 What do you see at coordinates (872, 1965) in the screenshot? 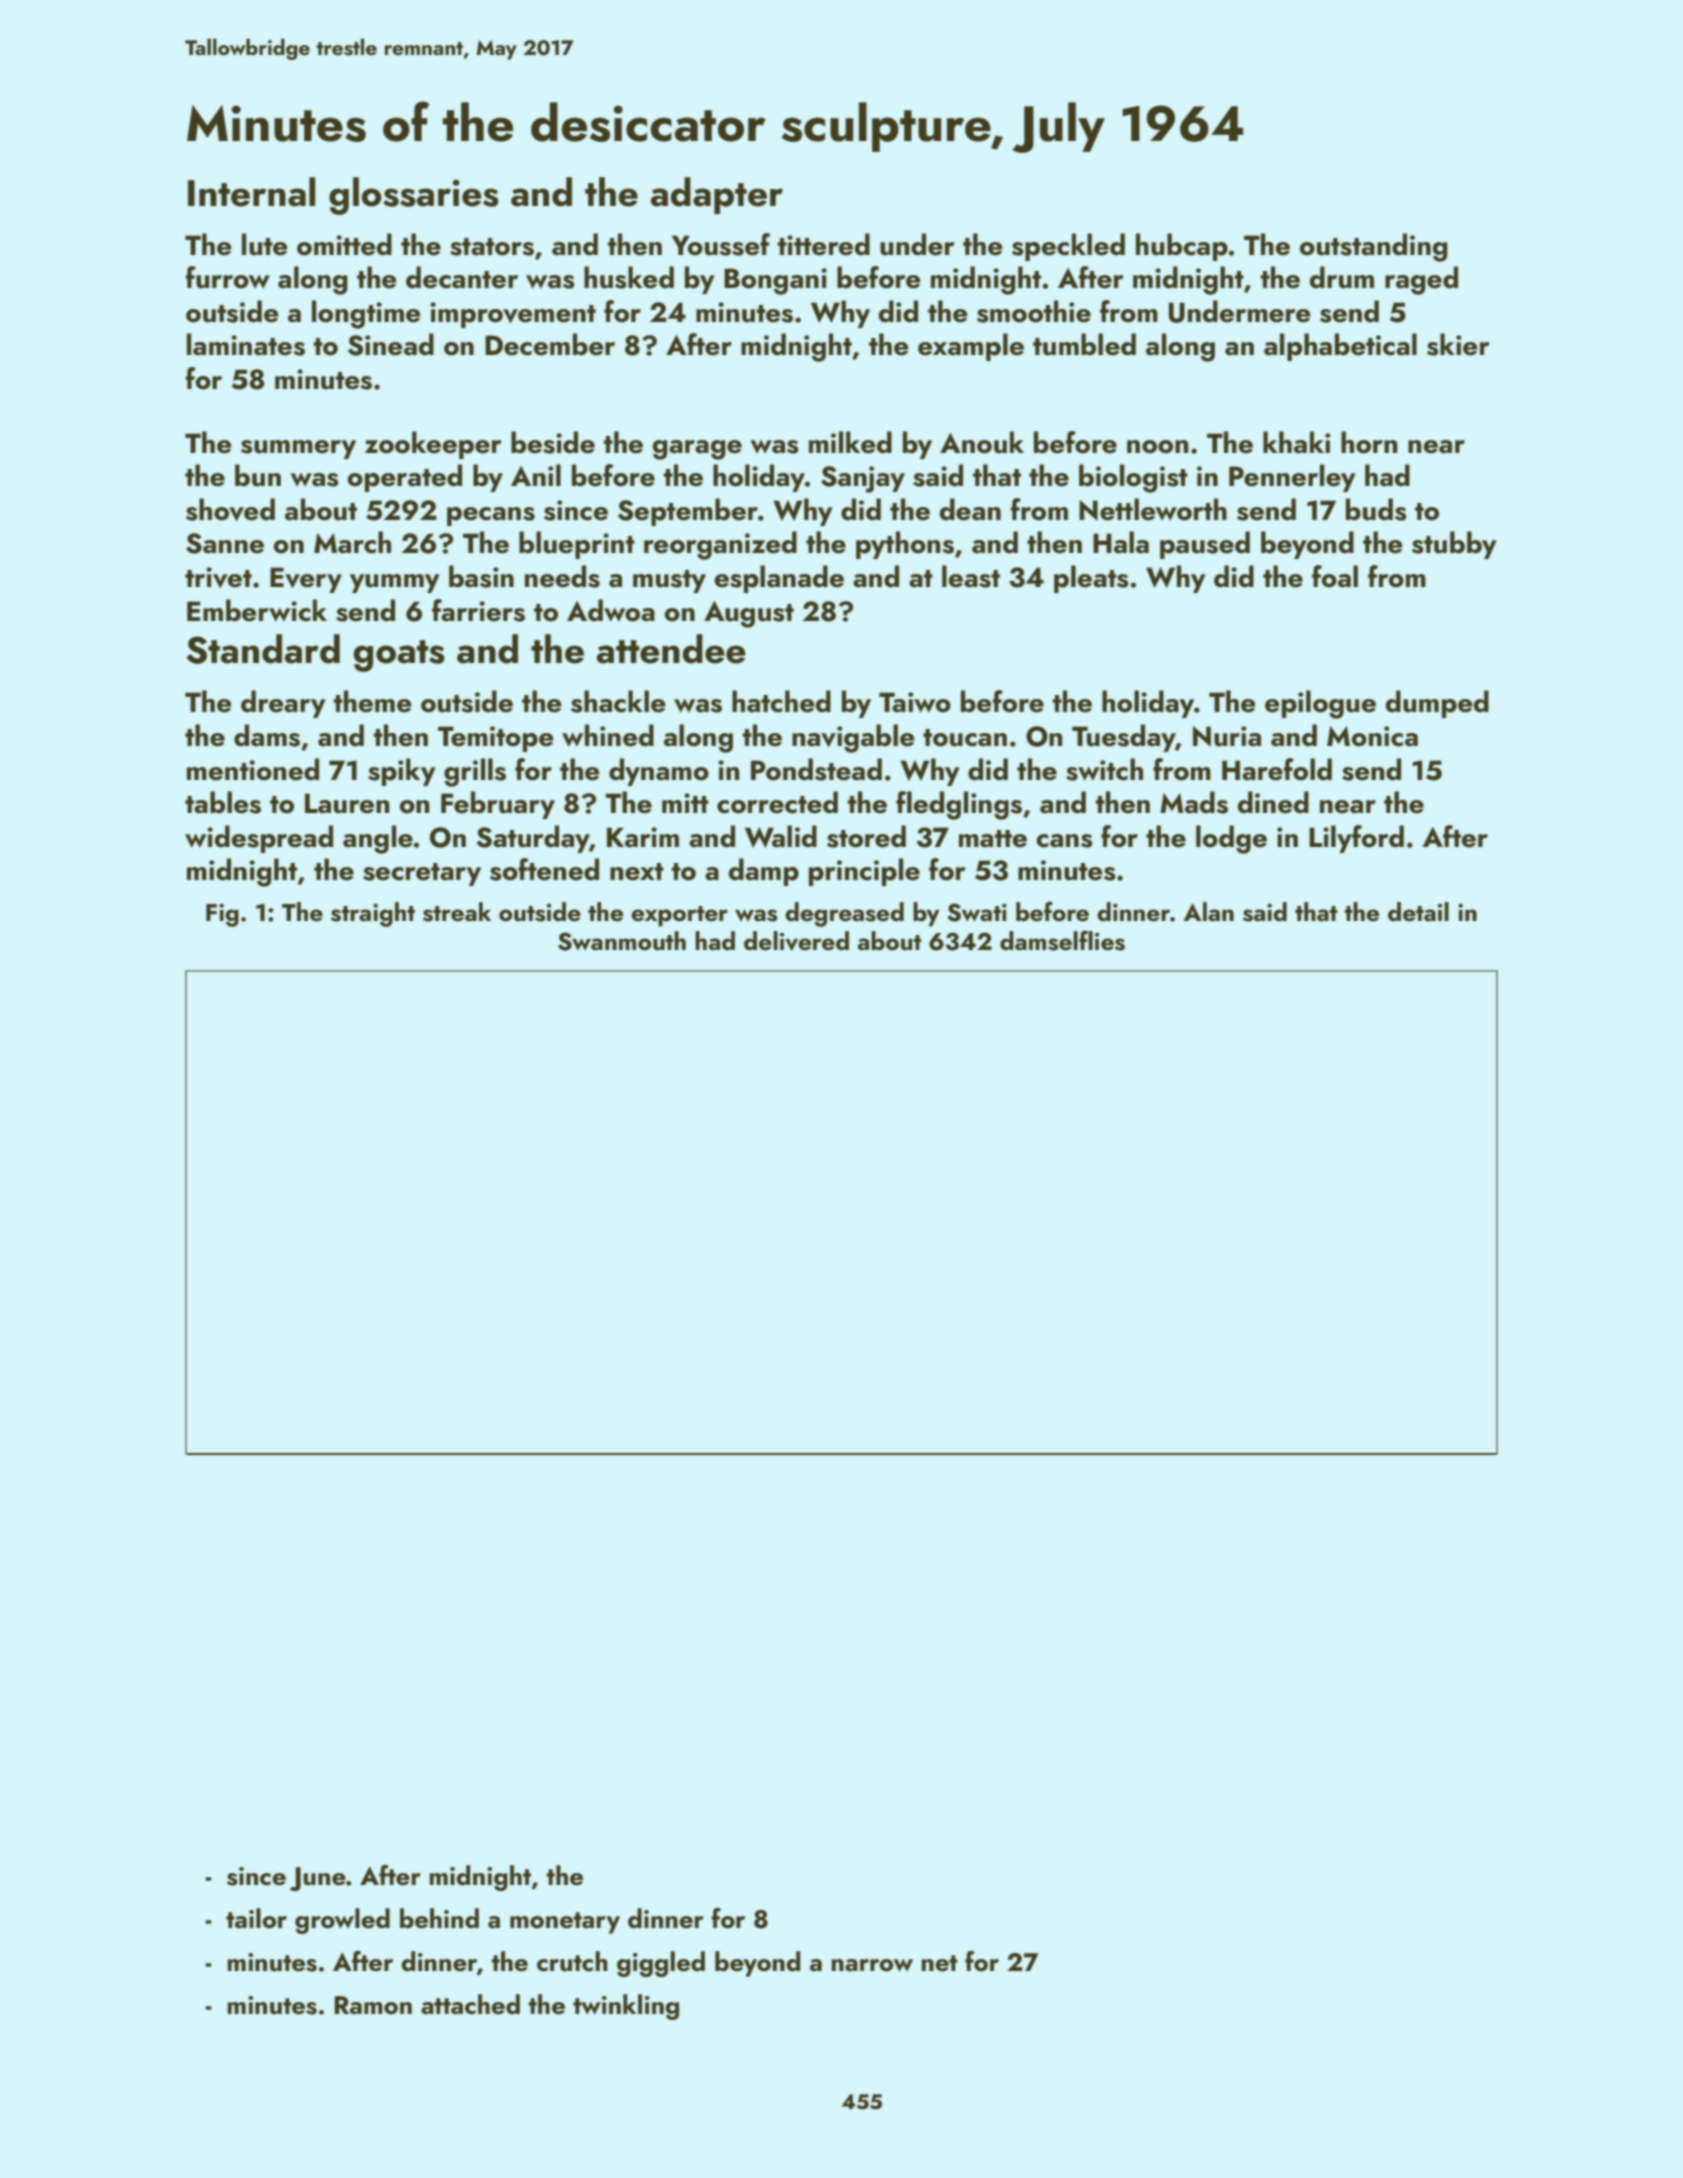
I see `narrow` at bounding box center [872, 1965].
